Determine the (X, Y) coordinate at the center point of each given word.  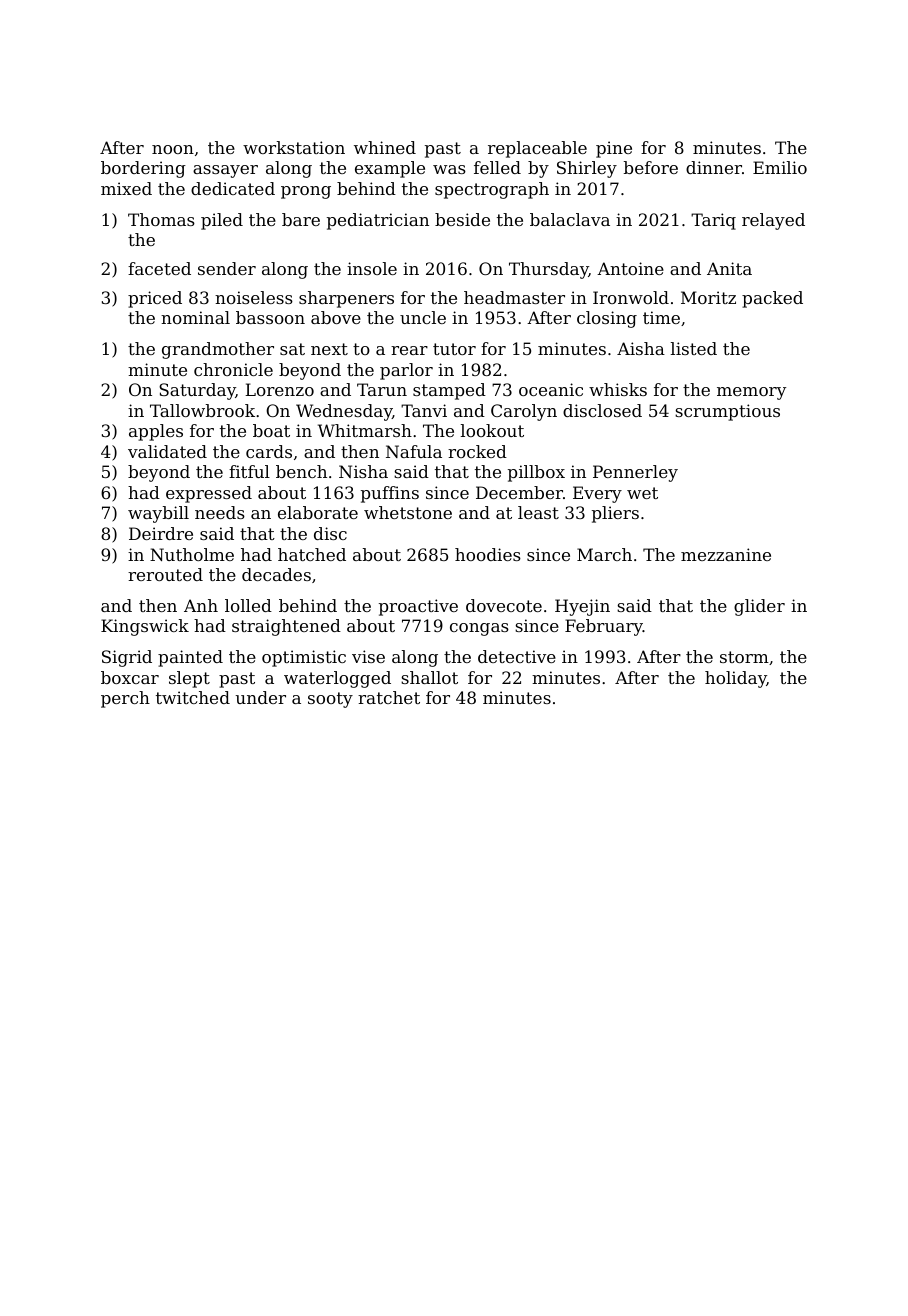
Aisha (641, 348)
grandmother (218, 350)
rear (409, 350)
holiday (736, 679)
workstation (294, 147)
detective (517, 656)
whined (385, 147)
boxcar (130, 677)
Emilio (780, 167)
